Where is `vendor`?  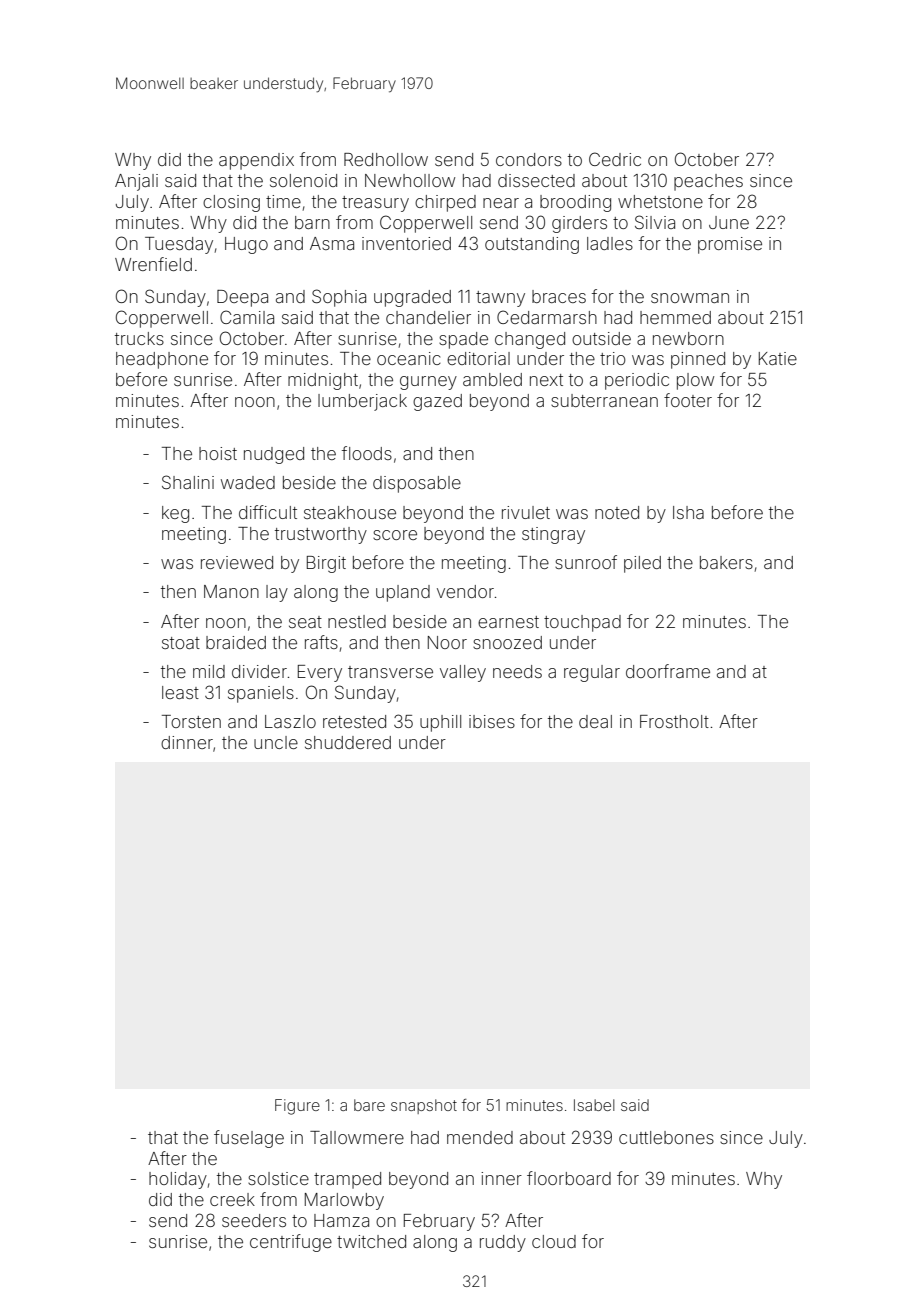 vendor is located at coordinates (465, 591).
